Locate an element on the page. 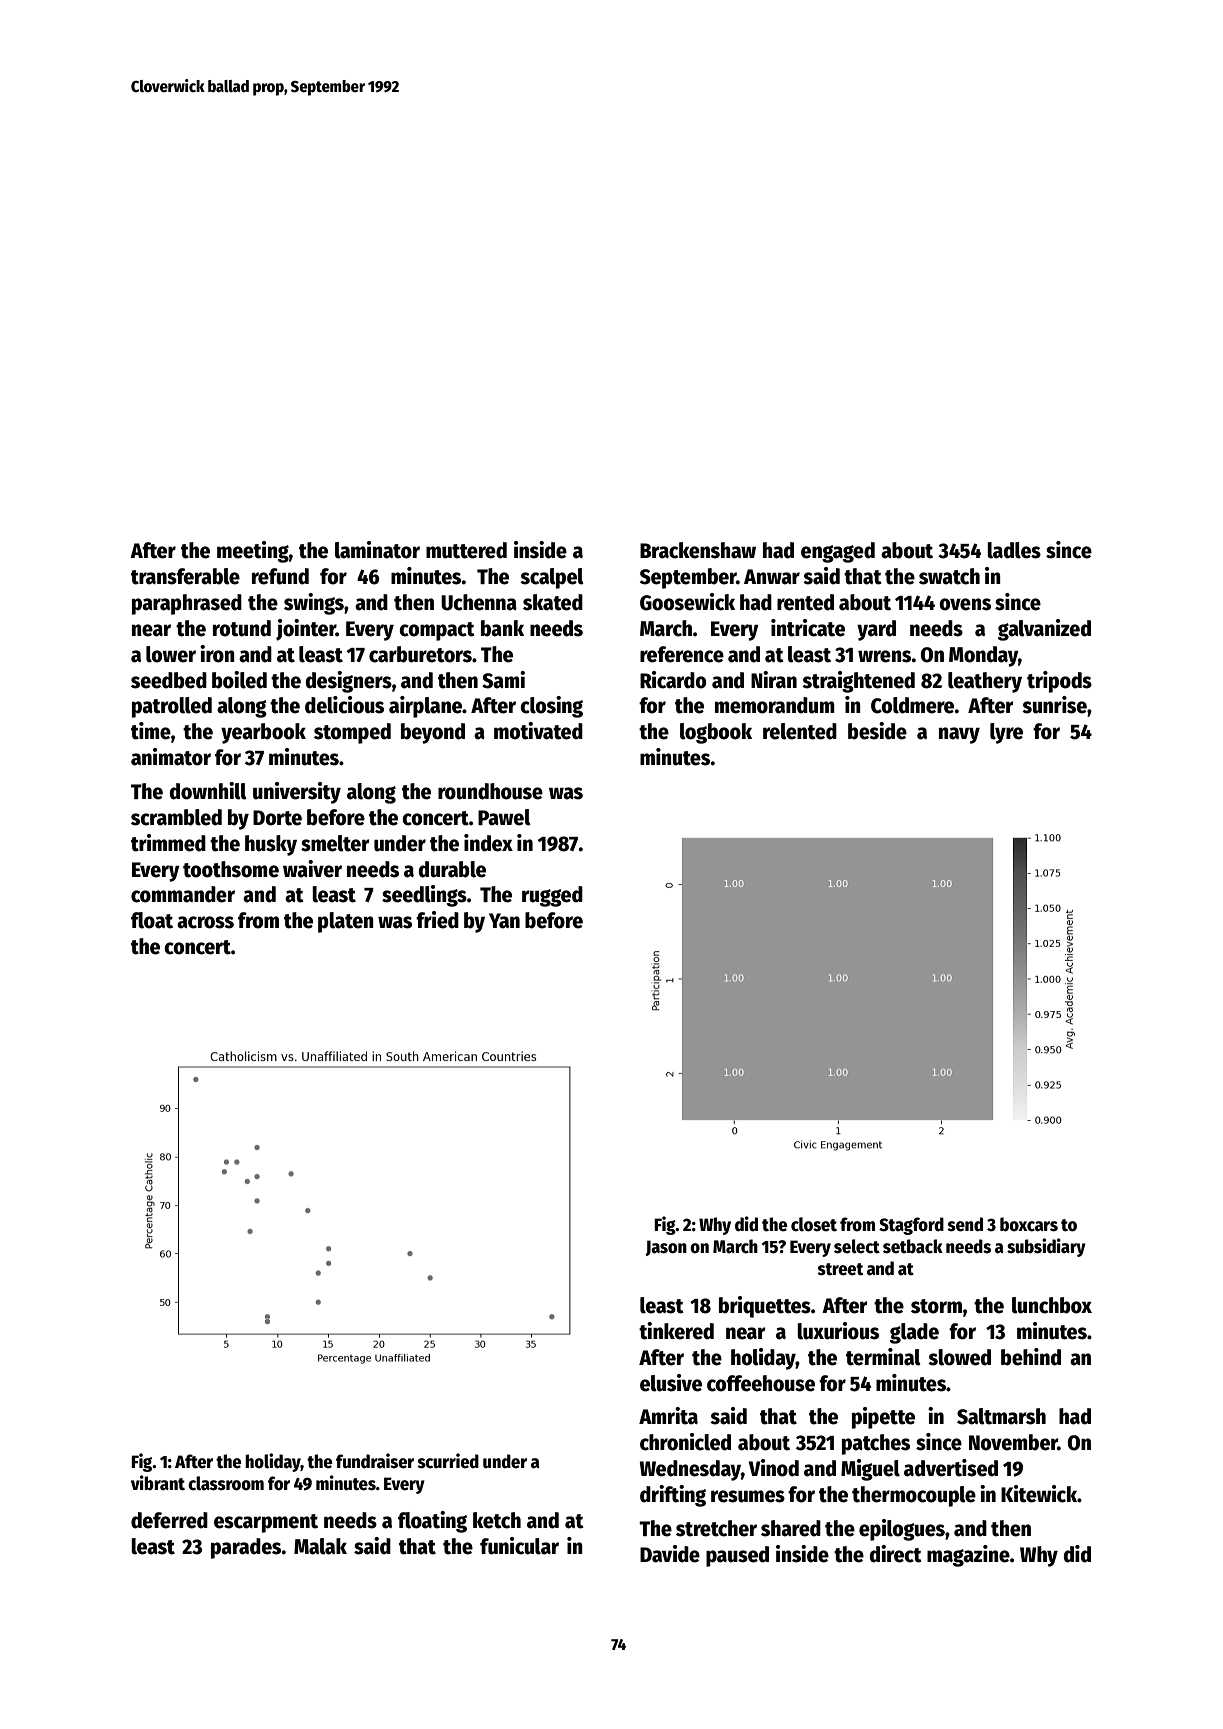 This document has height=1729, width=1223. relented is located at coordinates (800, 731).
